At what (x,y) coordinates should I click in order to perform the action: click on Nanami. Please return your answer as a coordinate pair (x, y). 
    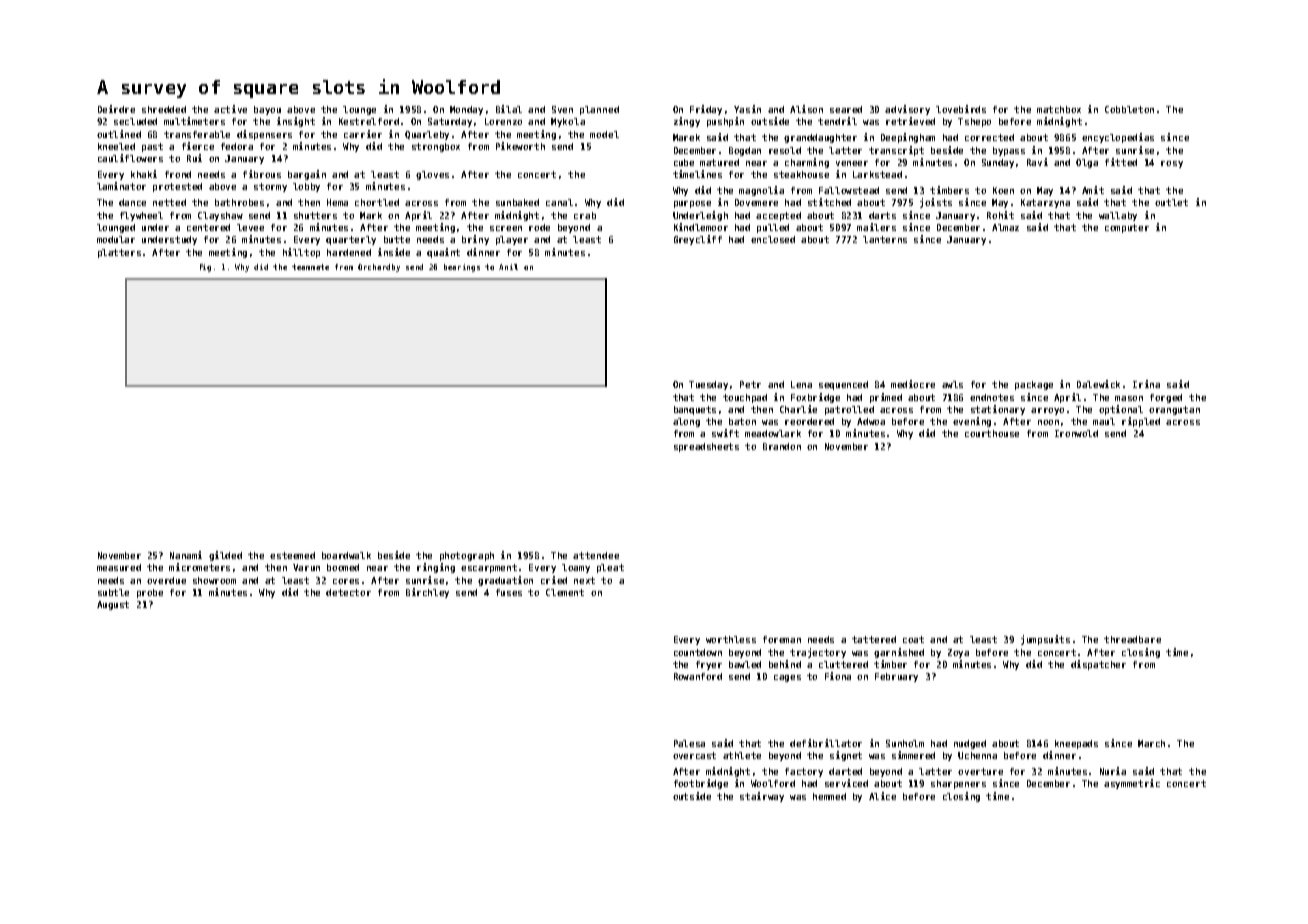
    Looking at the image, I should click on (186, 555).
